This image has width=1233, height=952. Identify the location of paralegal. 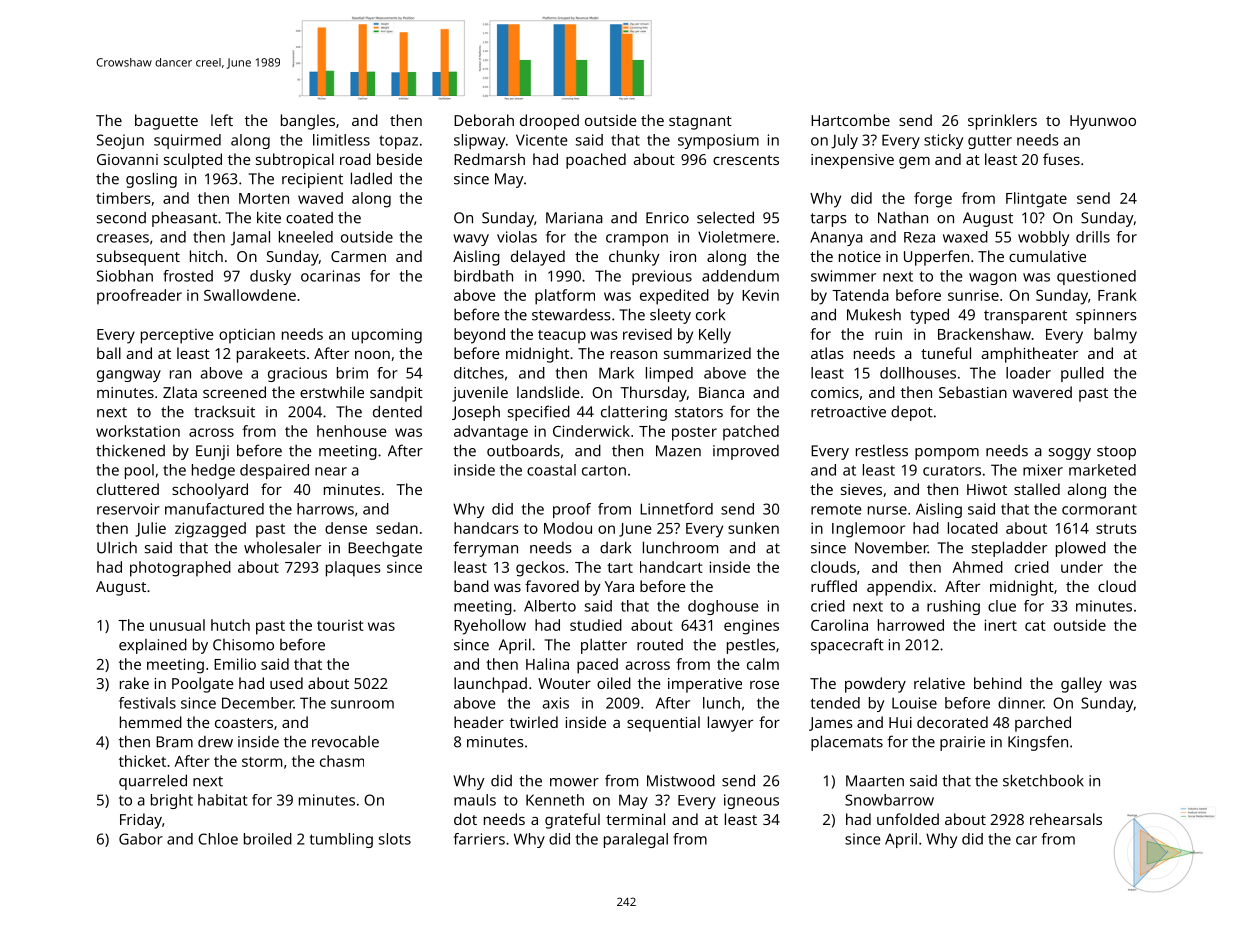
(636, 840).
